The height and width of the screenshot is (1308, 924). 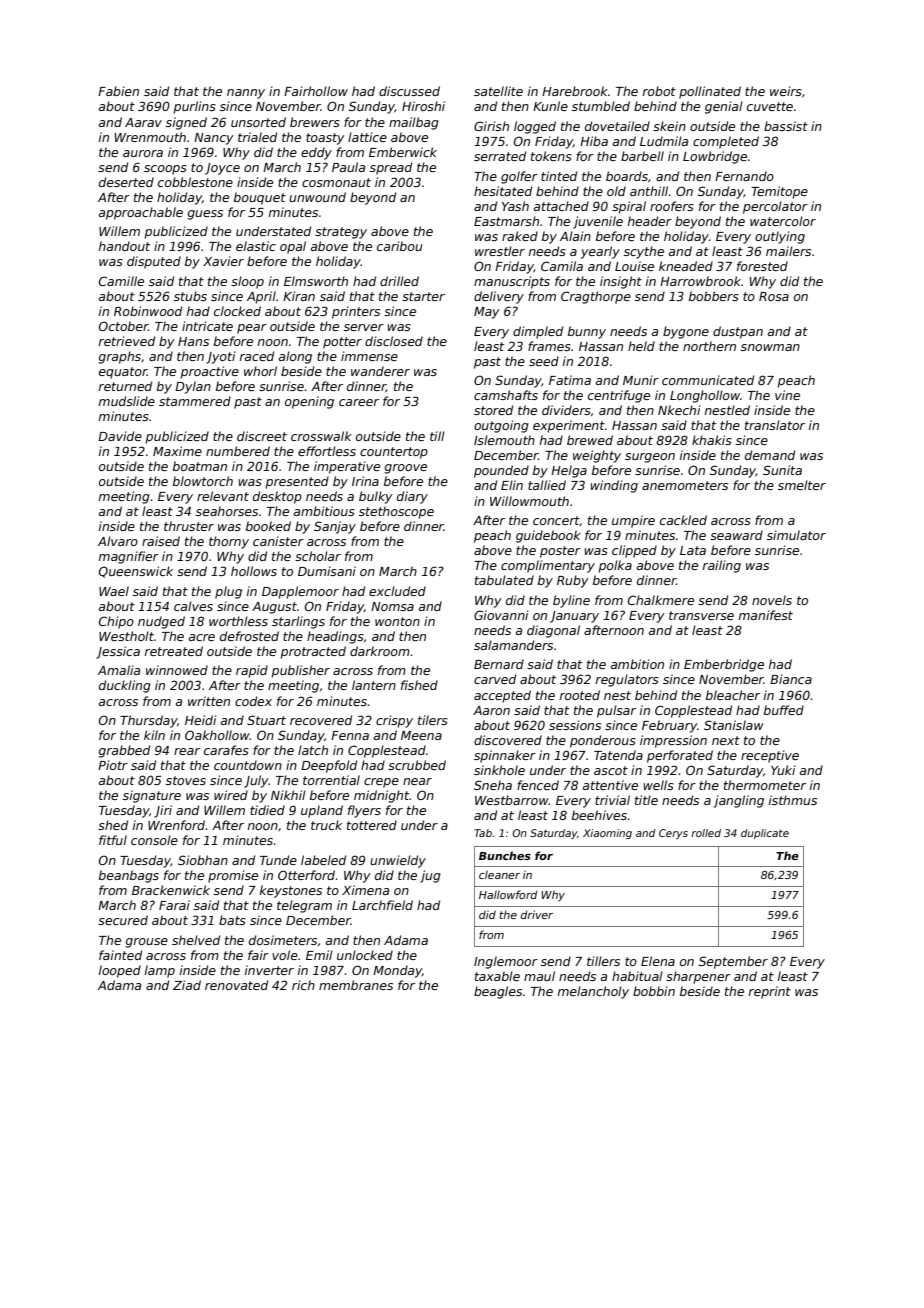 What do you see at coordinates (261, 297) in the screenshot?
I see `April` at bounding box center [261, 297].
